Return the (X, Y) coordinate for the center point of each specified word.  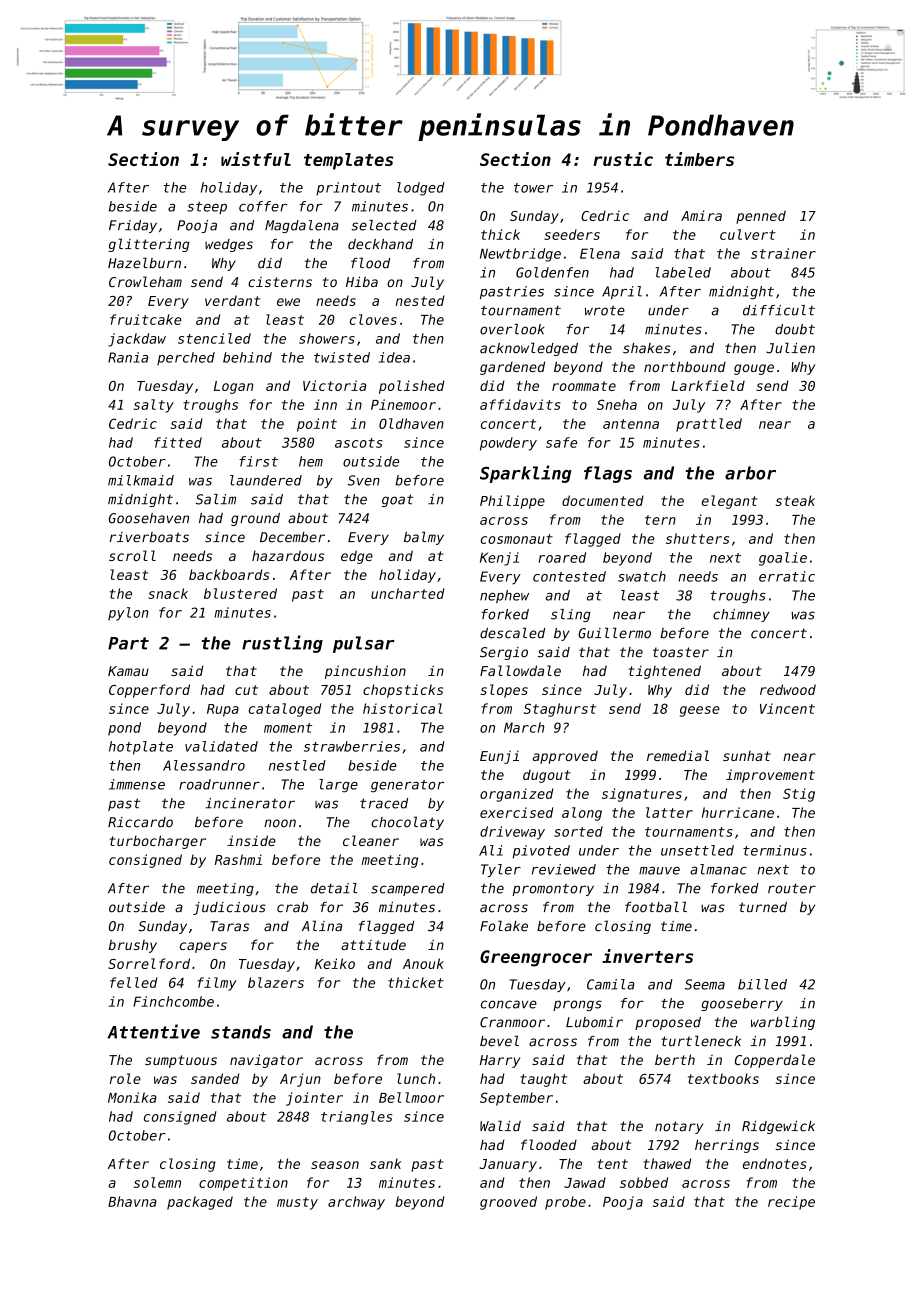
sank (385, 1163)
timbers (699, 159)
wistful (256, 159)
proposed (668, 1023)
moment (288, 728)
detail (334, 888)
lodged (421, 189)
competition (243, 1184)
